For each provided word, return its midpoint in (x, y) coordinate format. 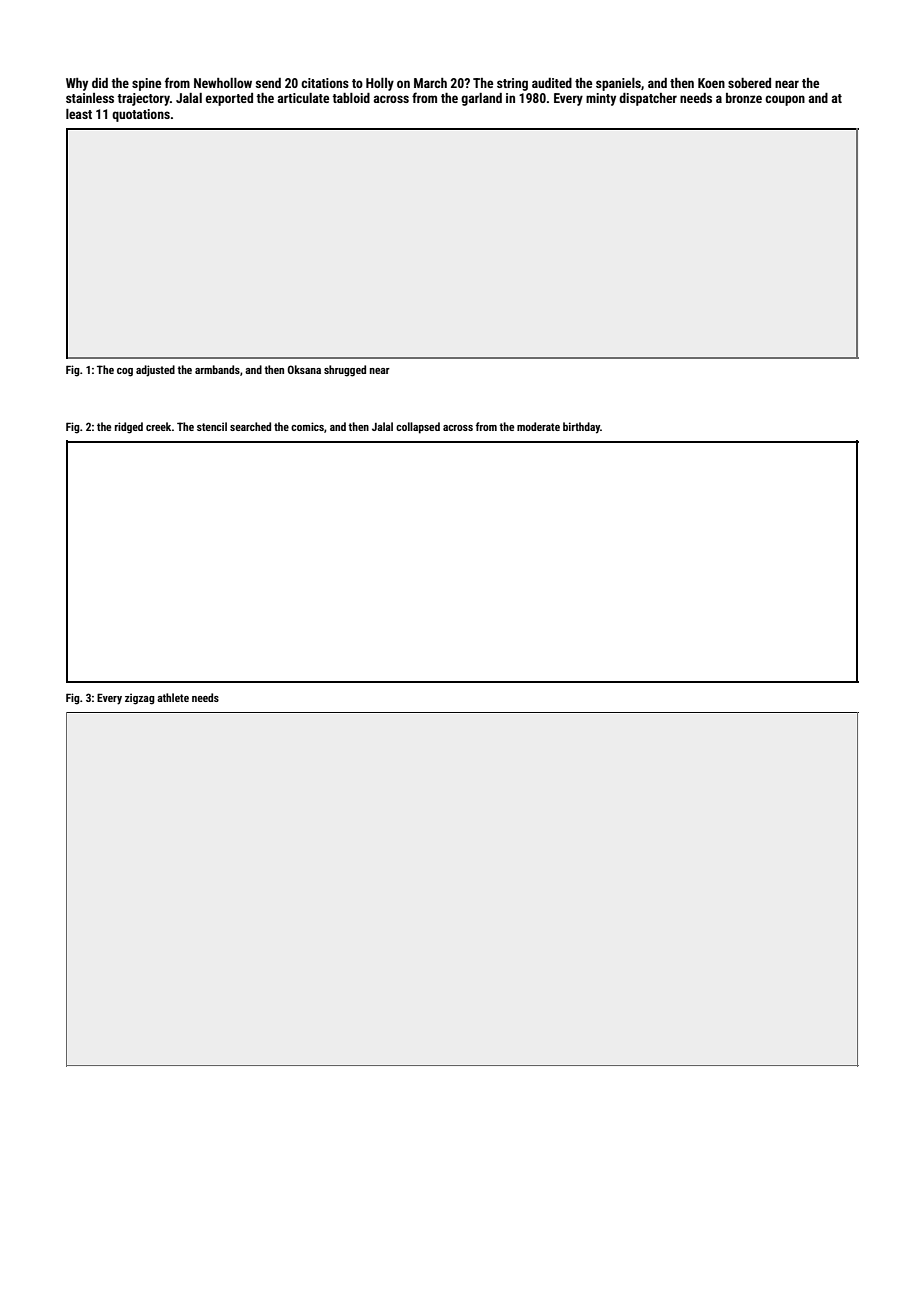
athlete (173, 697)
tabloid (351, 98)
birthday (581, 428)
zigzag (140, 699)
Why (77, 84)
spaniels (618, 84)
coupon (785, 100)
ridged (129, 428)
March (430, 83)
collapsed (418, 428)
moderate (538, 426)
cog (125, 372)
